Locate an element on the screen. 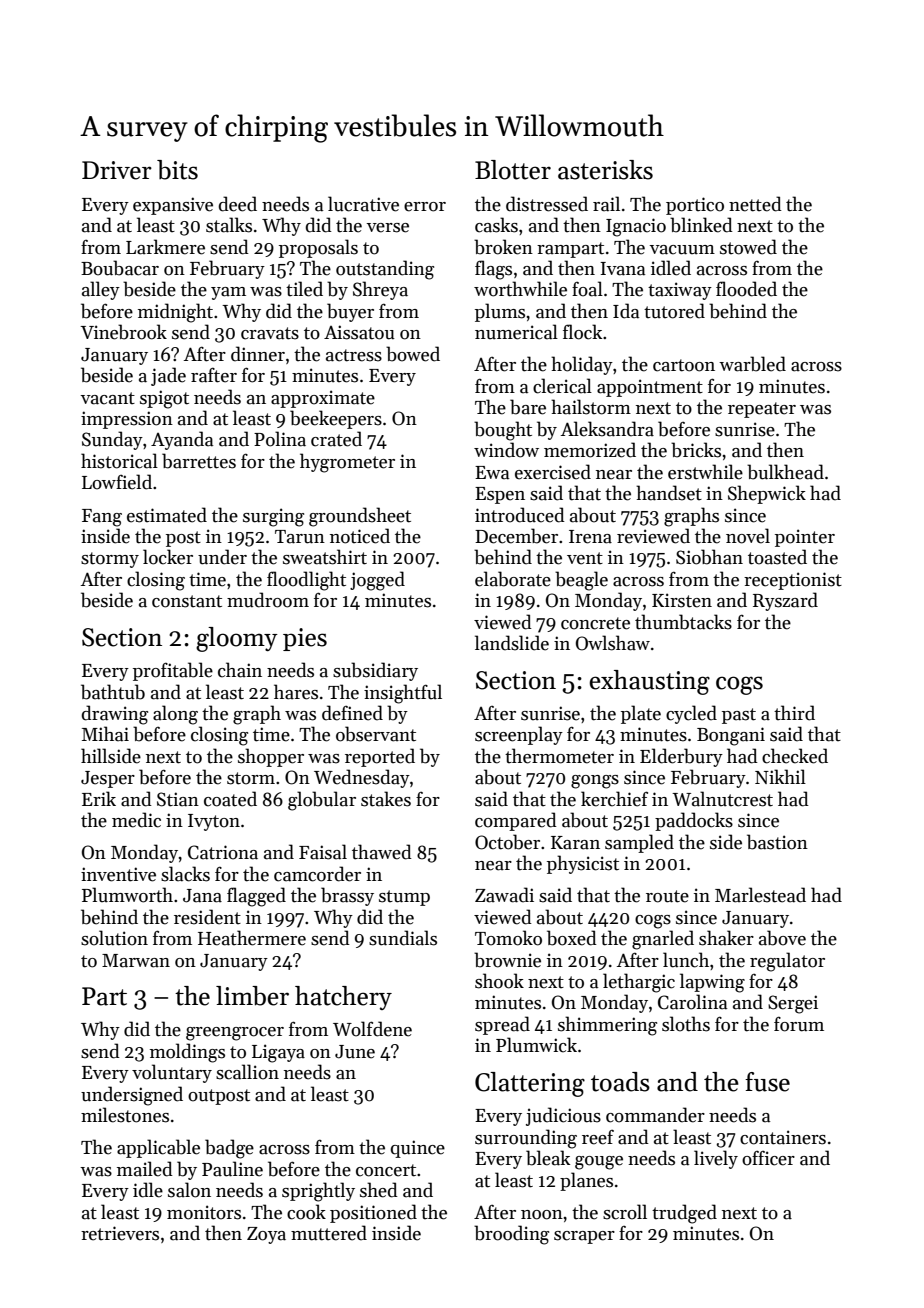  blinked is located at coordinates (701, 225).
